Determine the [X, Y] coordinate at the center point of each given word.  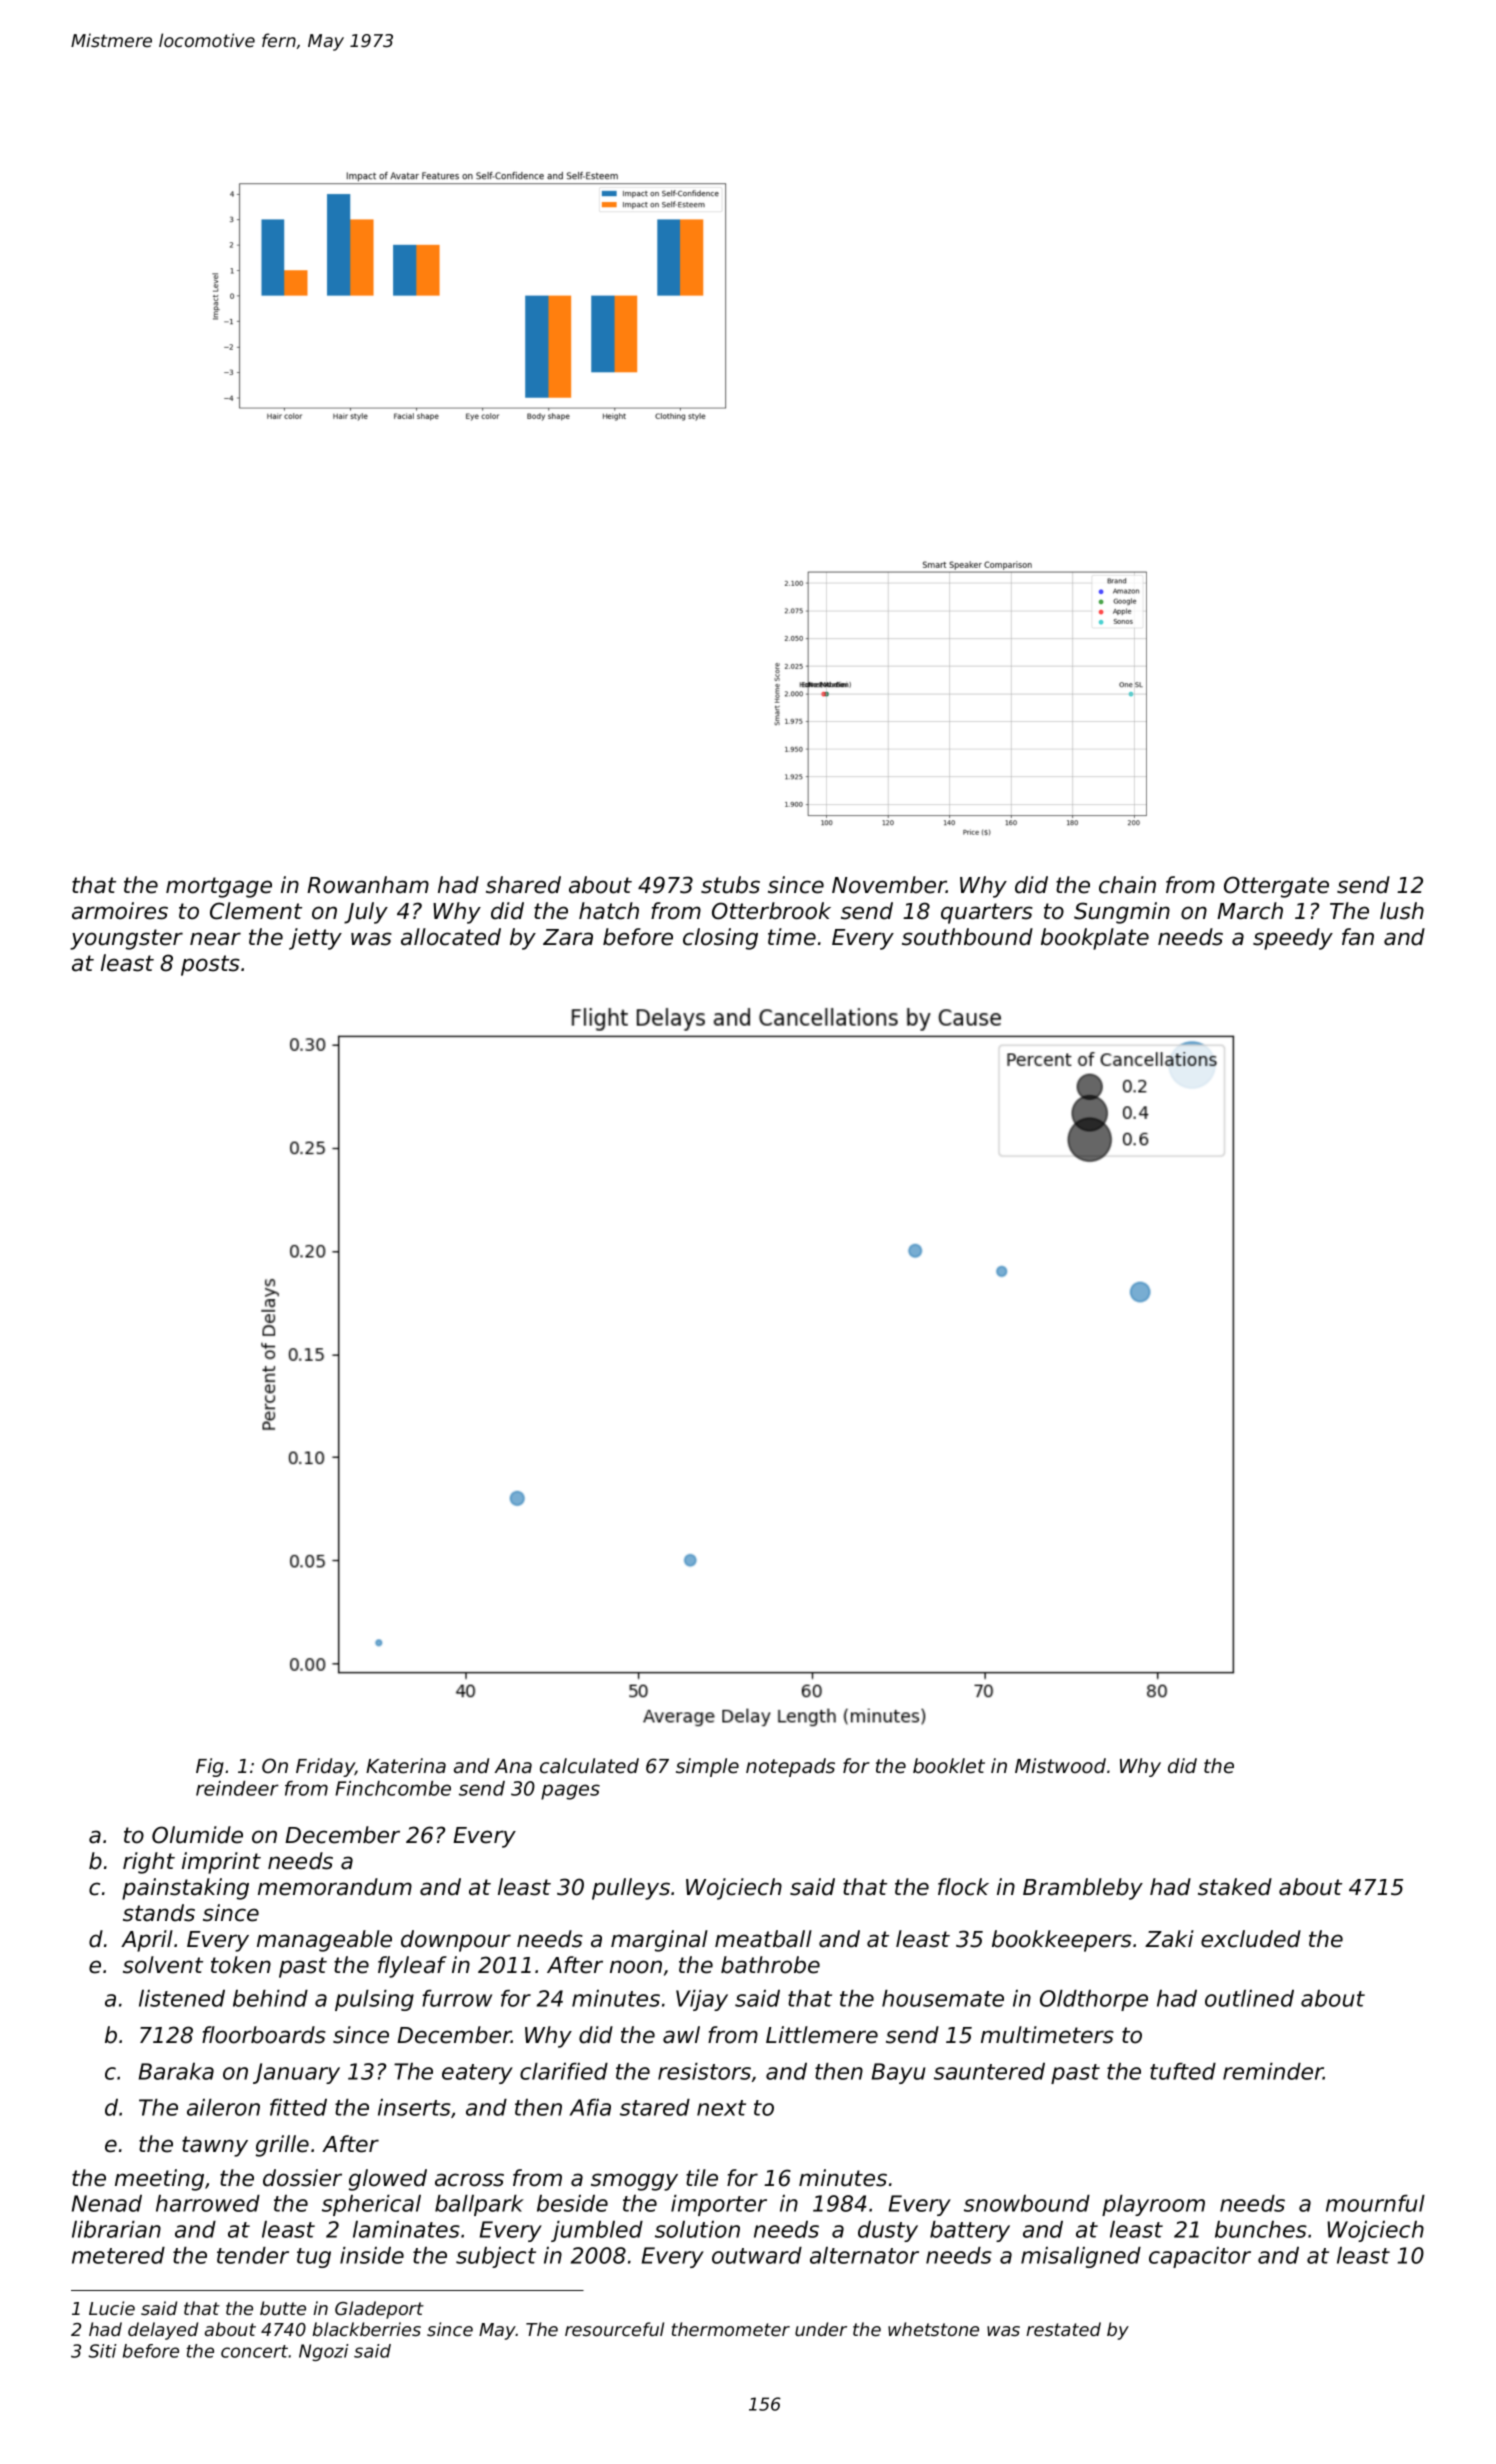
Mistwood [1060, 1766]
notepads [790, 1767]
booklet [949, 1766]
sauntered [989, 2071]
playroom [1153, 2205]
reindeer [237, 1788]
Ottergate [1276, 887]
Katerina [406, 1766]
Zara [568, 937]
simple [707, 1767]
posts [210, 965]
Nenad [107, 2203]
